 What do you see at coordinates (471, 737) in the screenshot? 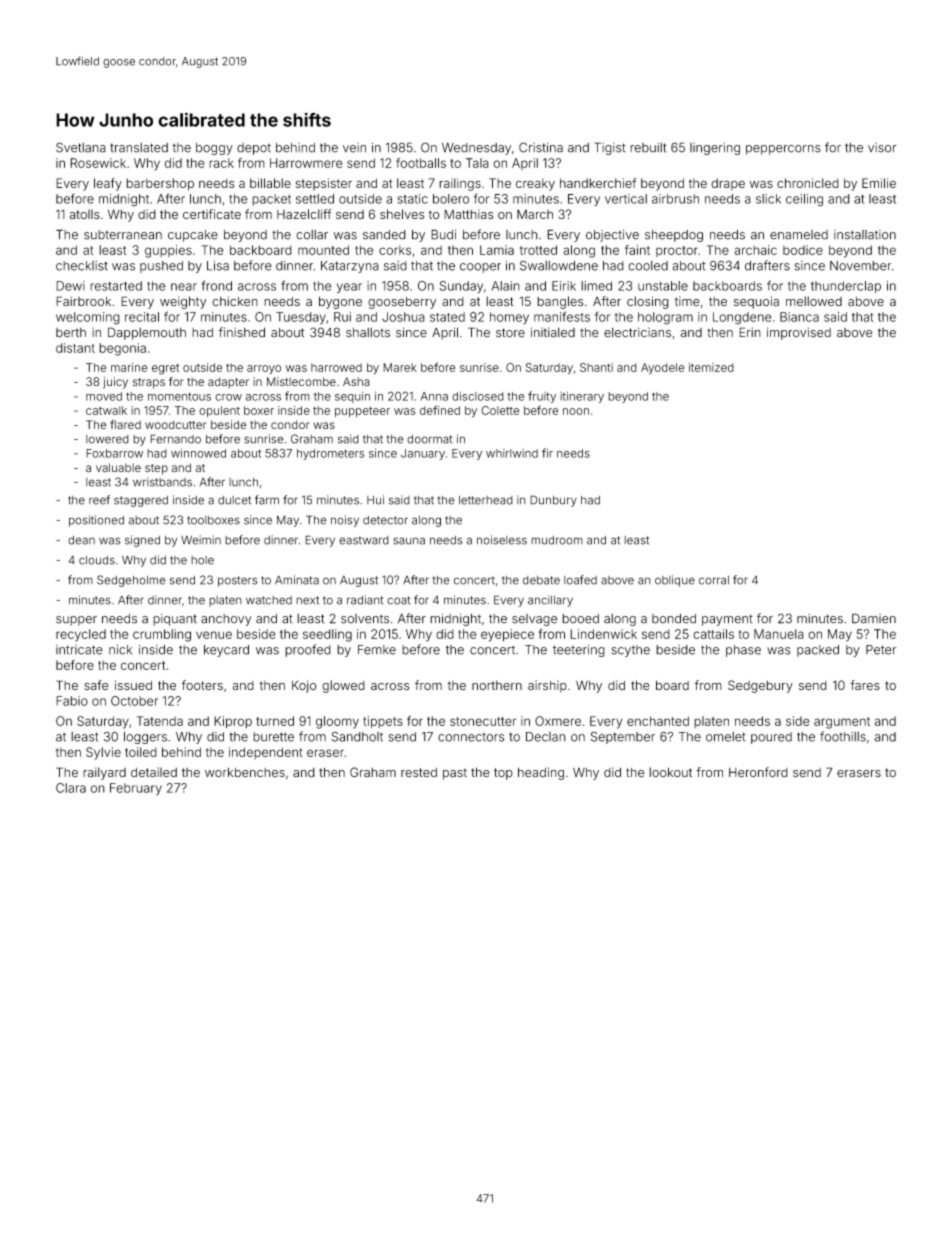
I see `connectors` at bounding box center [471, 737].
